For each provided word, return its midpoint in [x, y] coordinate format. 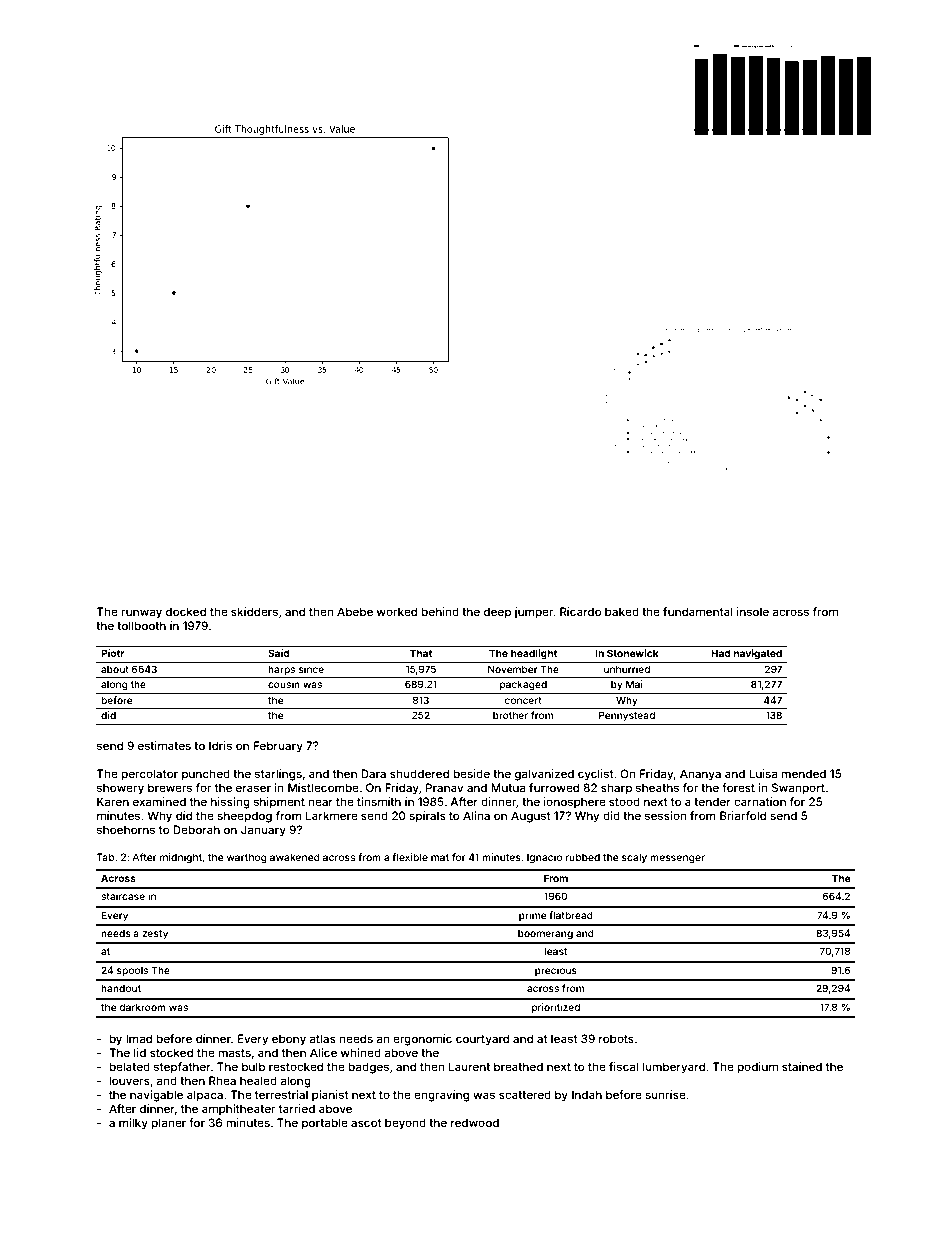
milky [133, 1124]
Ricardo [580, 611]
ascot [366, 1123]
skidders [254, 611]
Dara [373, 773]
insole [753, 611]
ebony [289, 1040]
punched [206, 775]
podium [757, 1068]
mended [803, 773]
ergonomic [422, 1040]
